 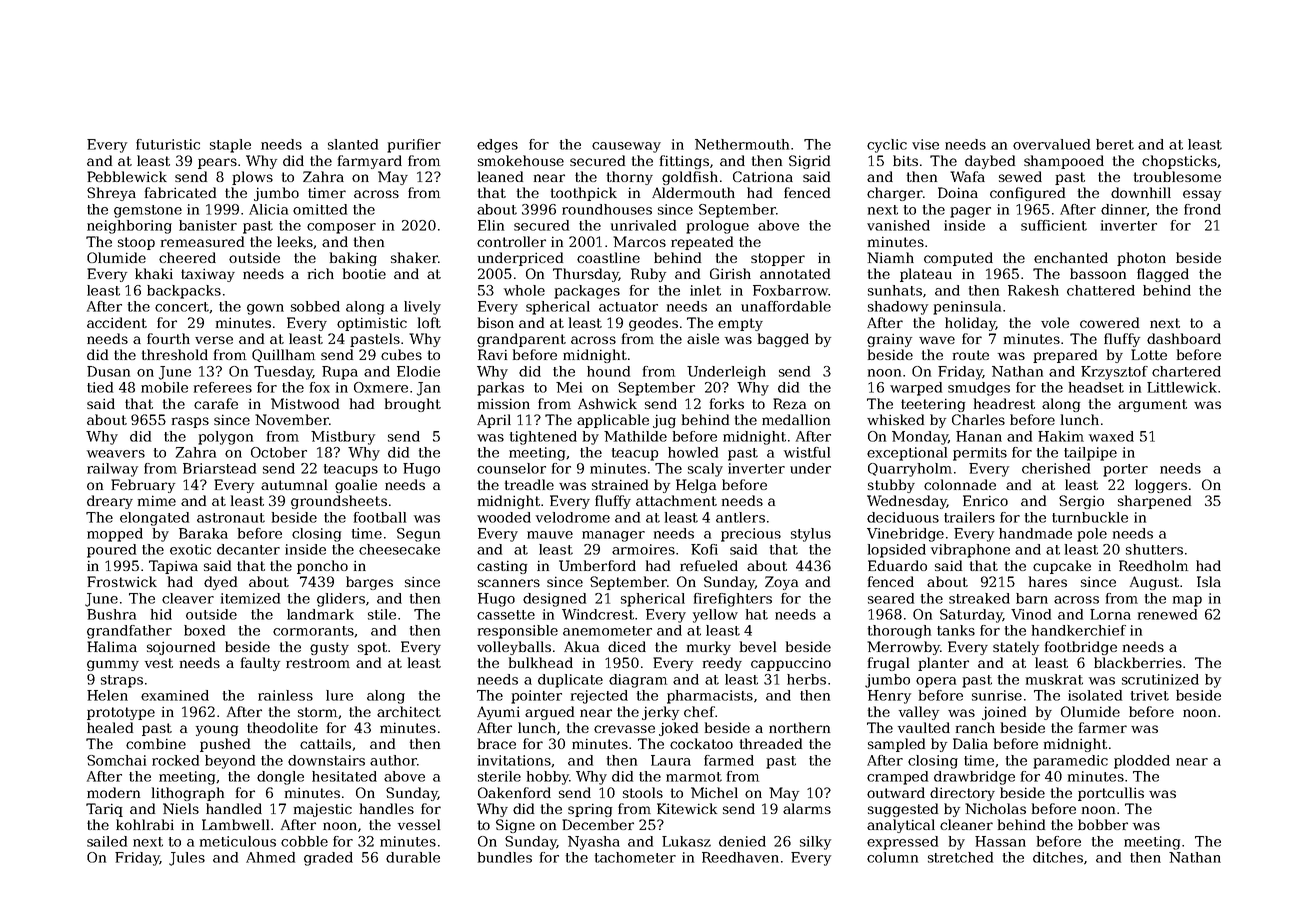 I want to click on tied, so click(x=100, y=387).
